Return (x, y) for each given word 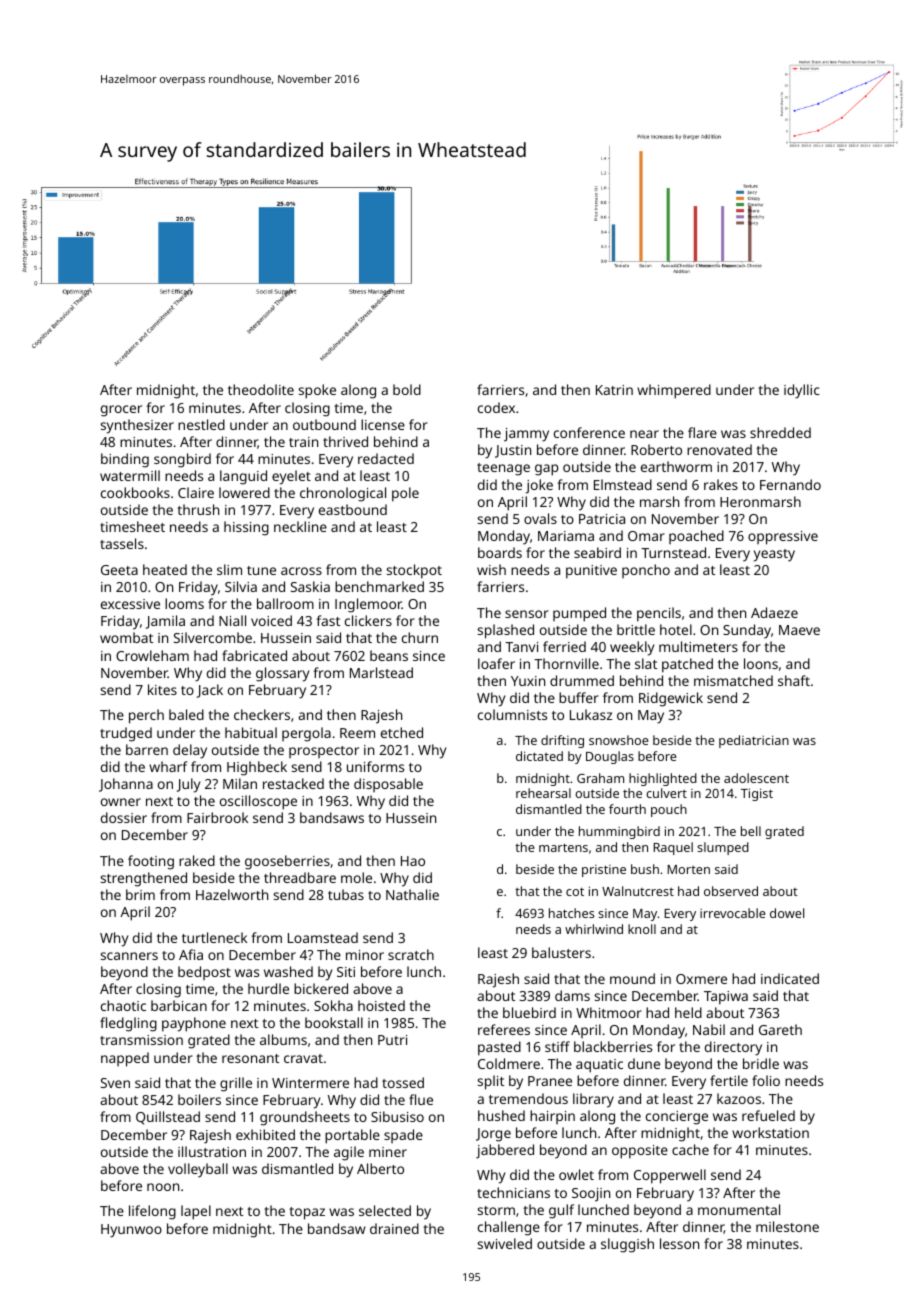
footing (151, 862)
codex (496, 407)
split (491, 1082)
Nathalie (412, 894)
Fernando (790, 484)
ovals (540, 518)
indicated (790, 978)
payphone (194, 1024)
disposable (388, 785)
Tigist (757, 794)
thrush (198, 509)
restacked (293, 783)
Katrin (614, 390)
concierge (677, 1118)
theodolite (261, 389)
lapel (196, 1212)
